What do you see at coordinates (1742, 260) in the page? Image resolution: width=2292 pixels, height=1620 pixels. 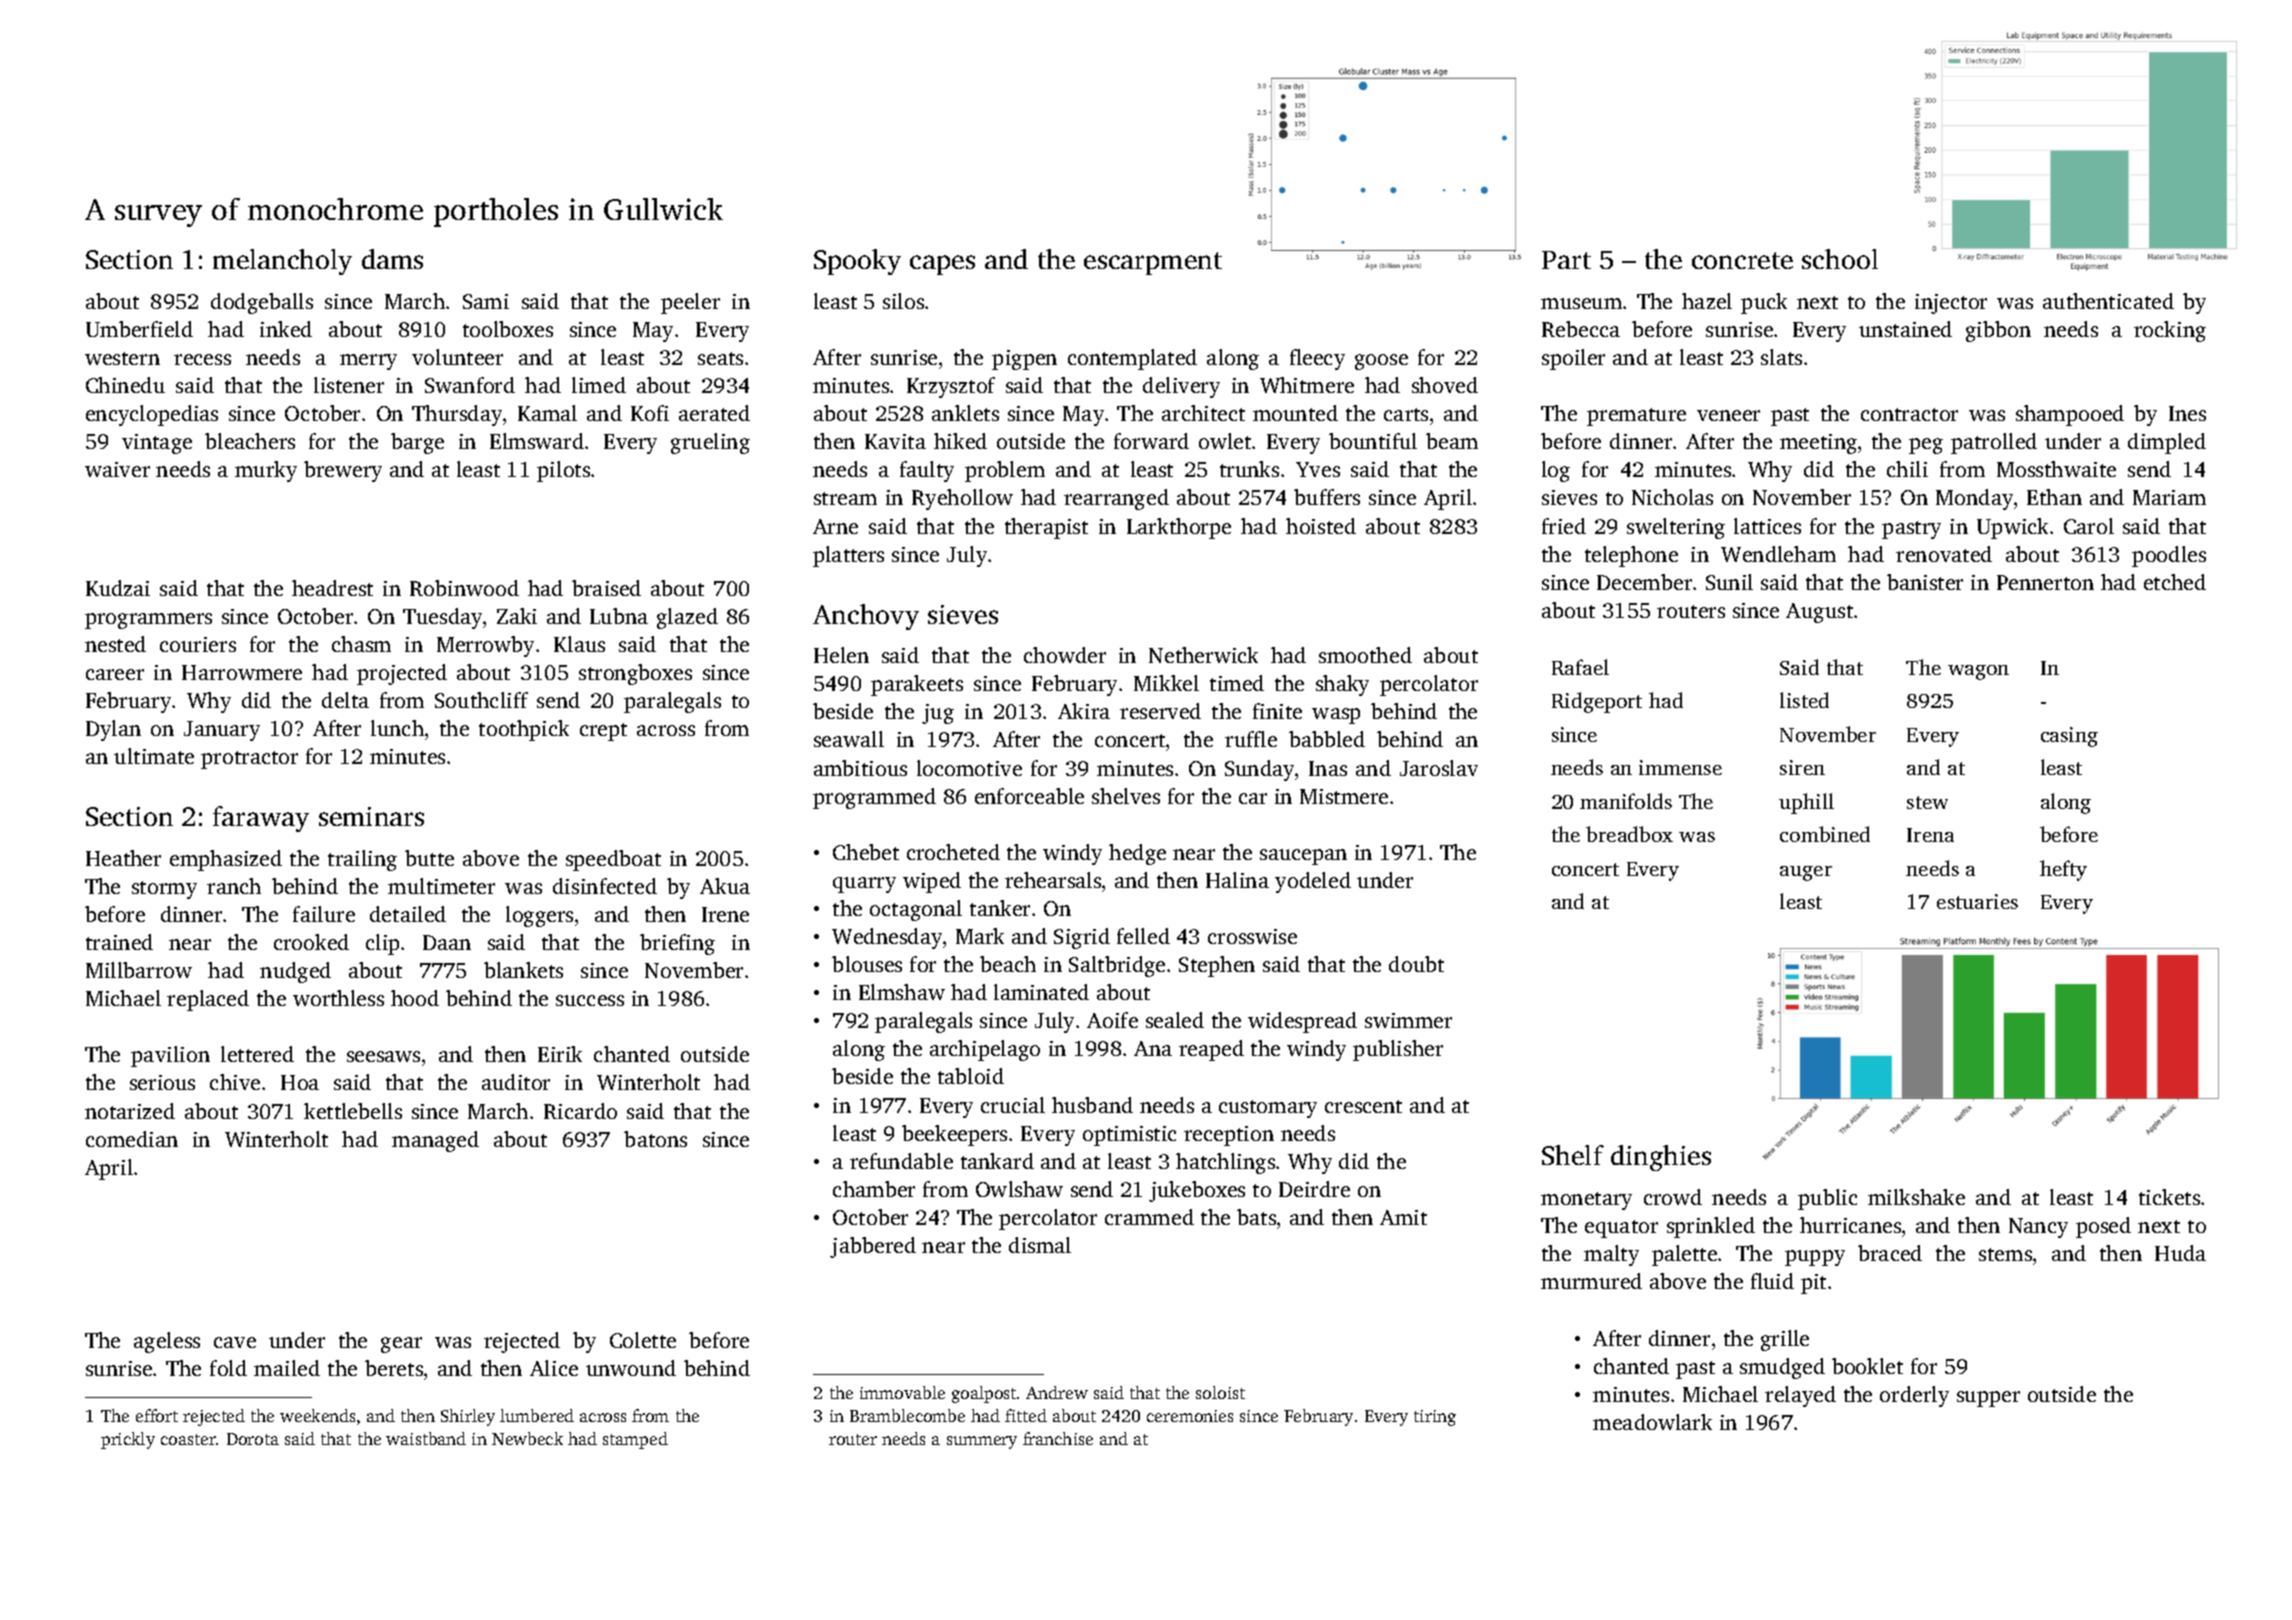 I see `concrete` at bounding box center [1742, 260].
